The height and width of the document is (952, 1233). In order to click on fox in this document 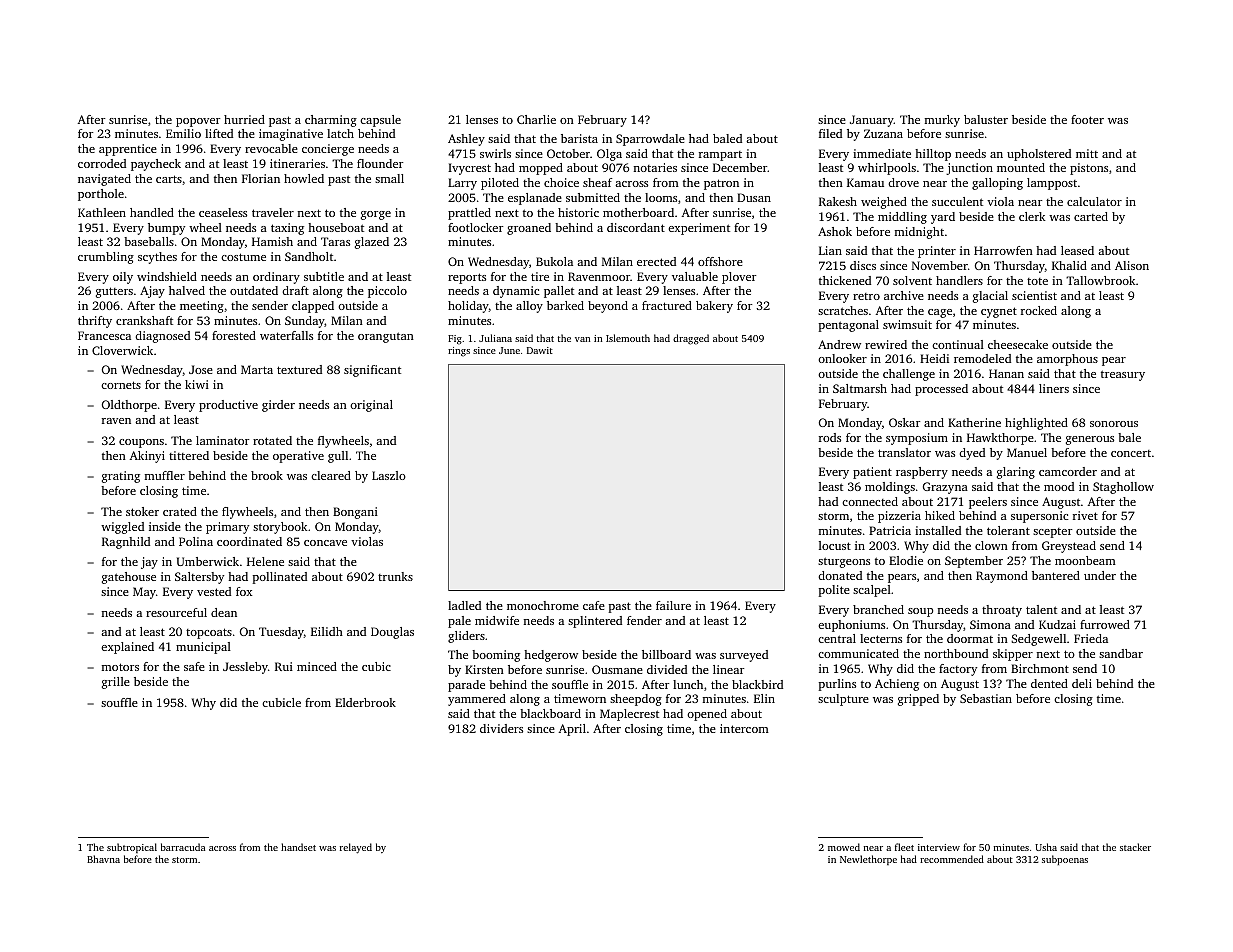, I will do `click(244, 591)`.
